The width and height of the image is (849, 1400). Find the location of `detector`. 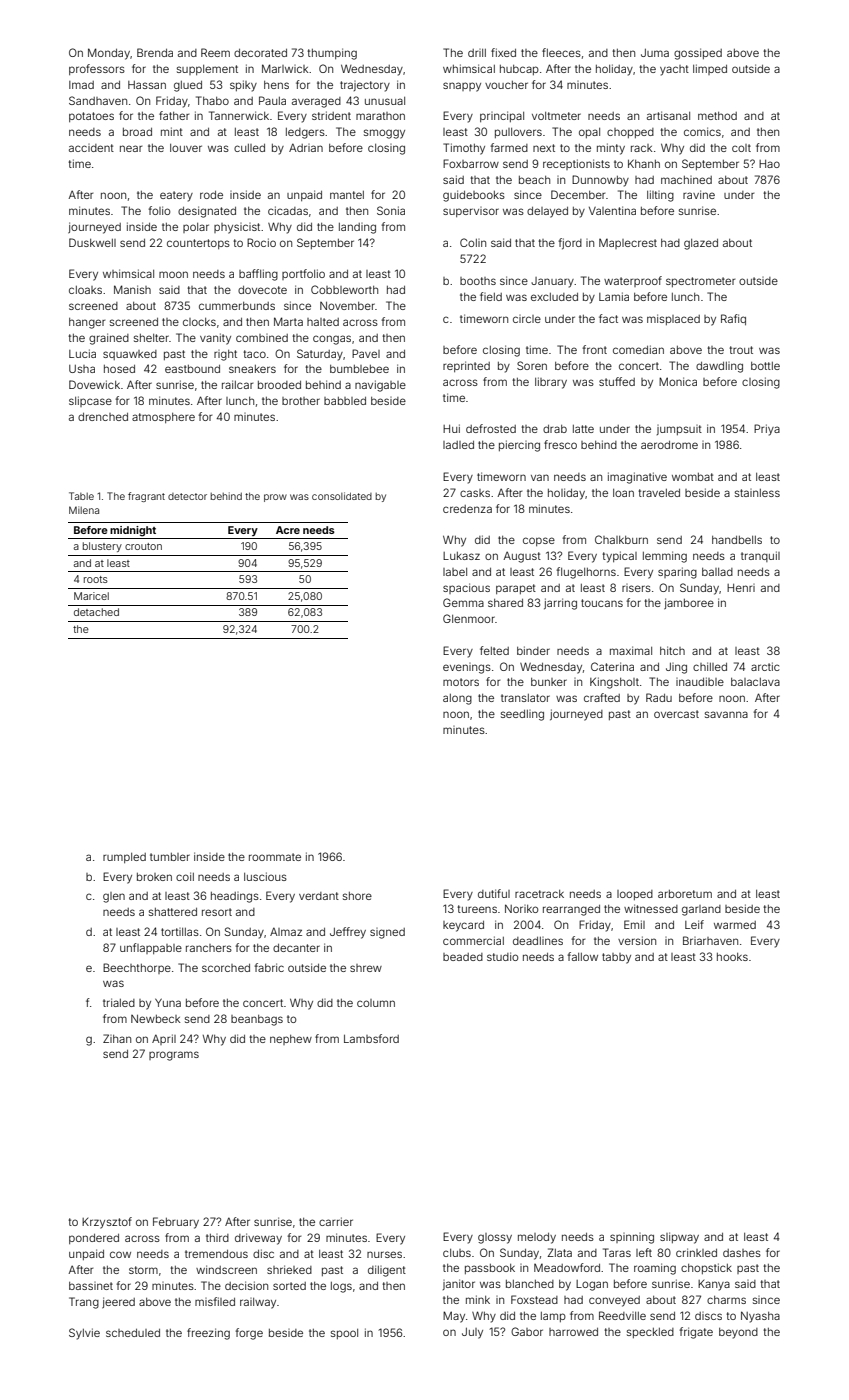

detector is located at coordinates (187, 496).
